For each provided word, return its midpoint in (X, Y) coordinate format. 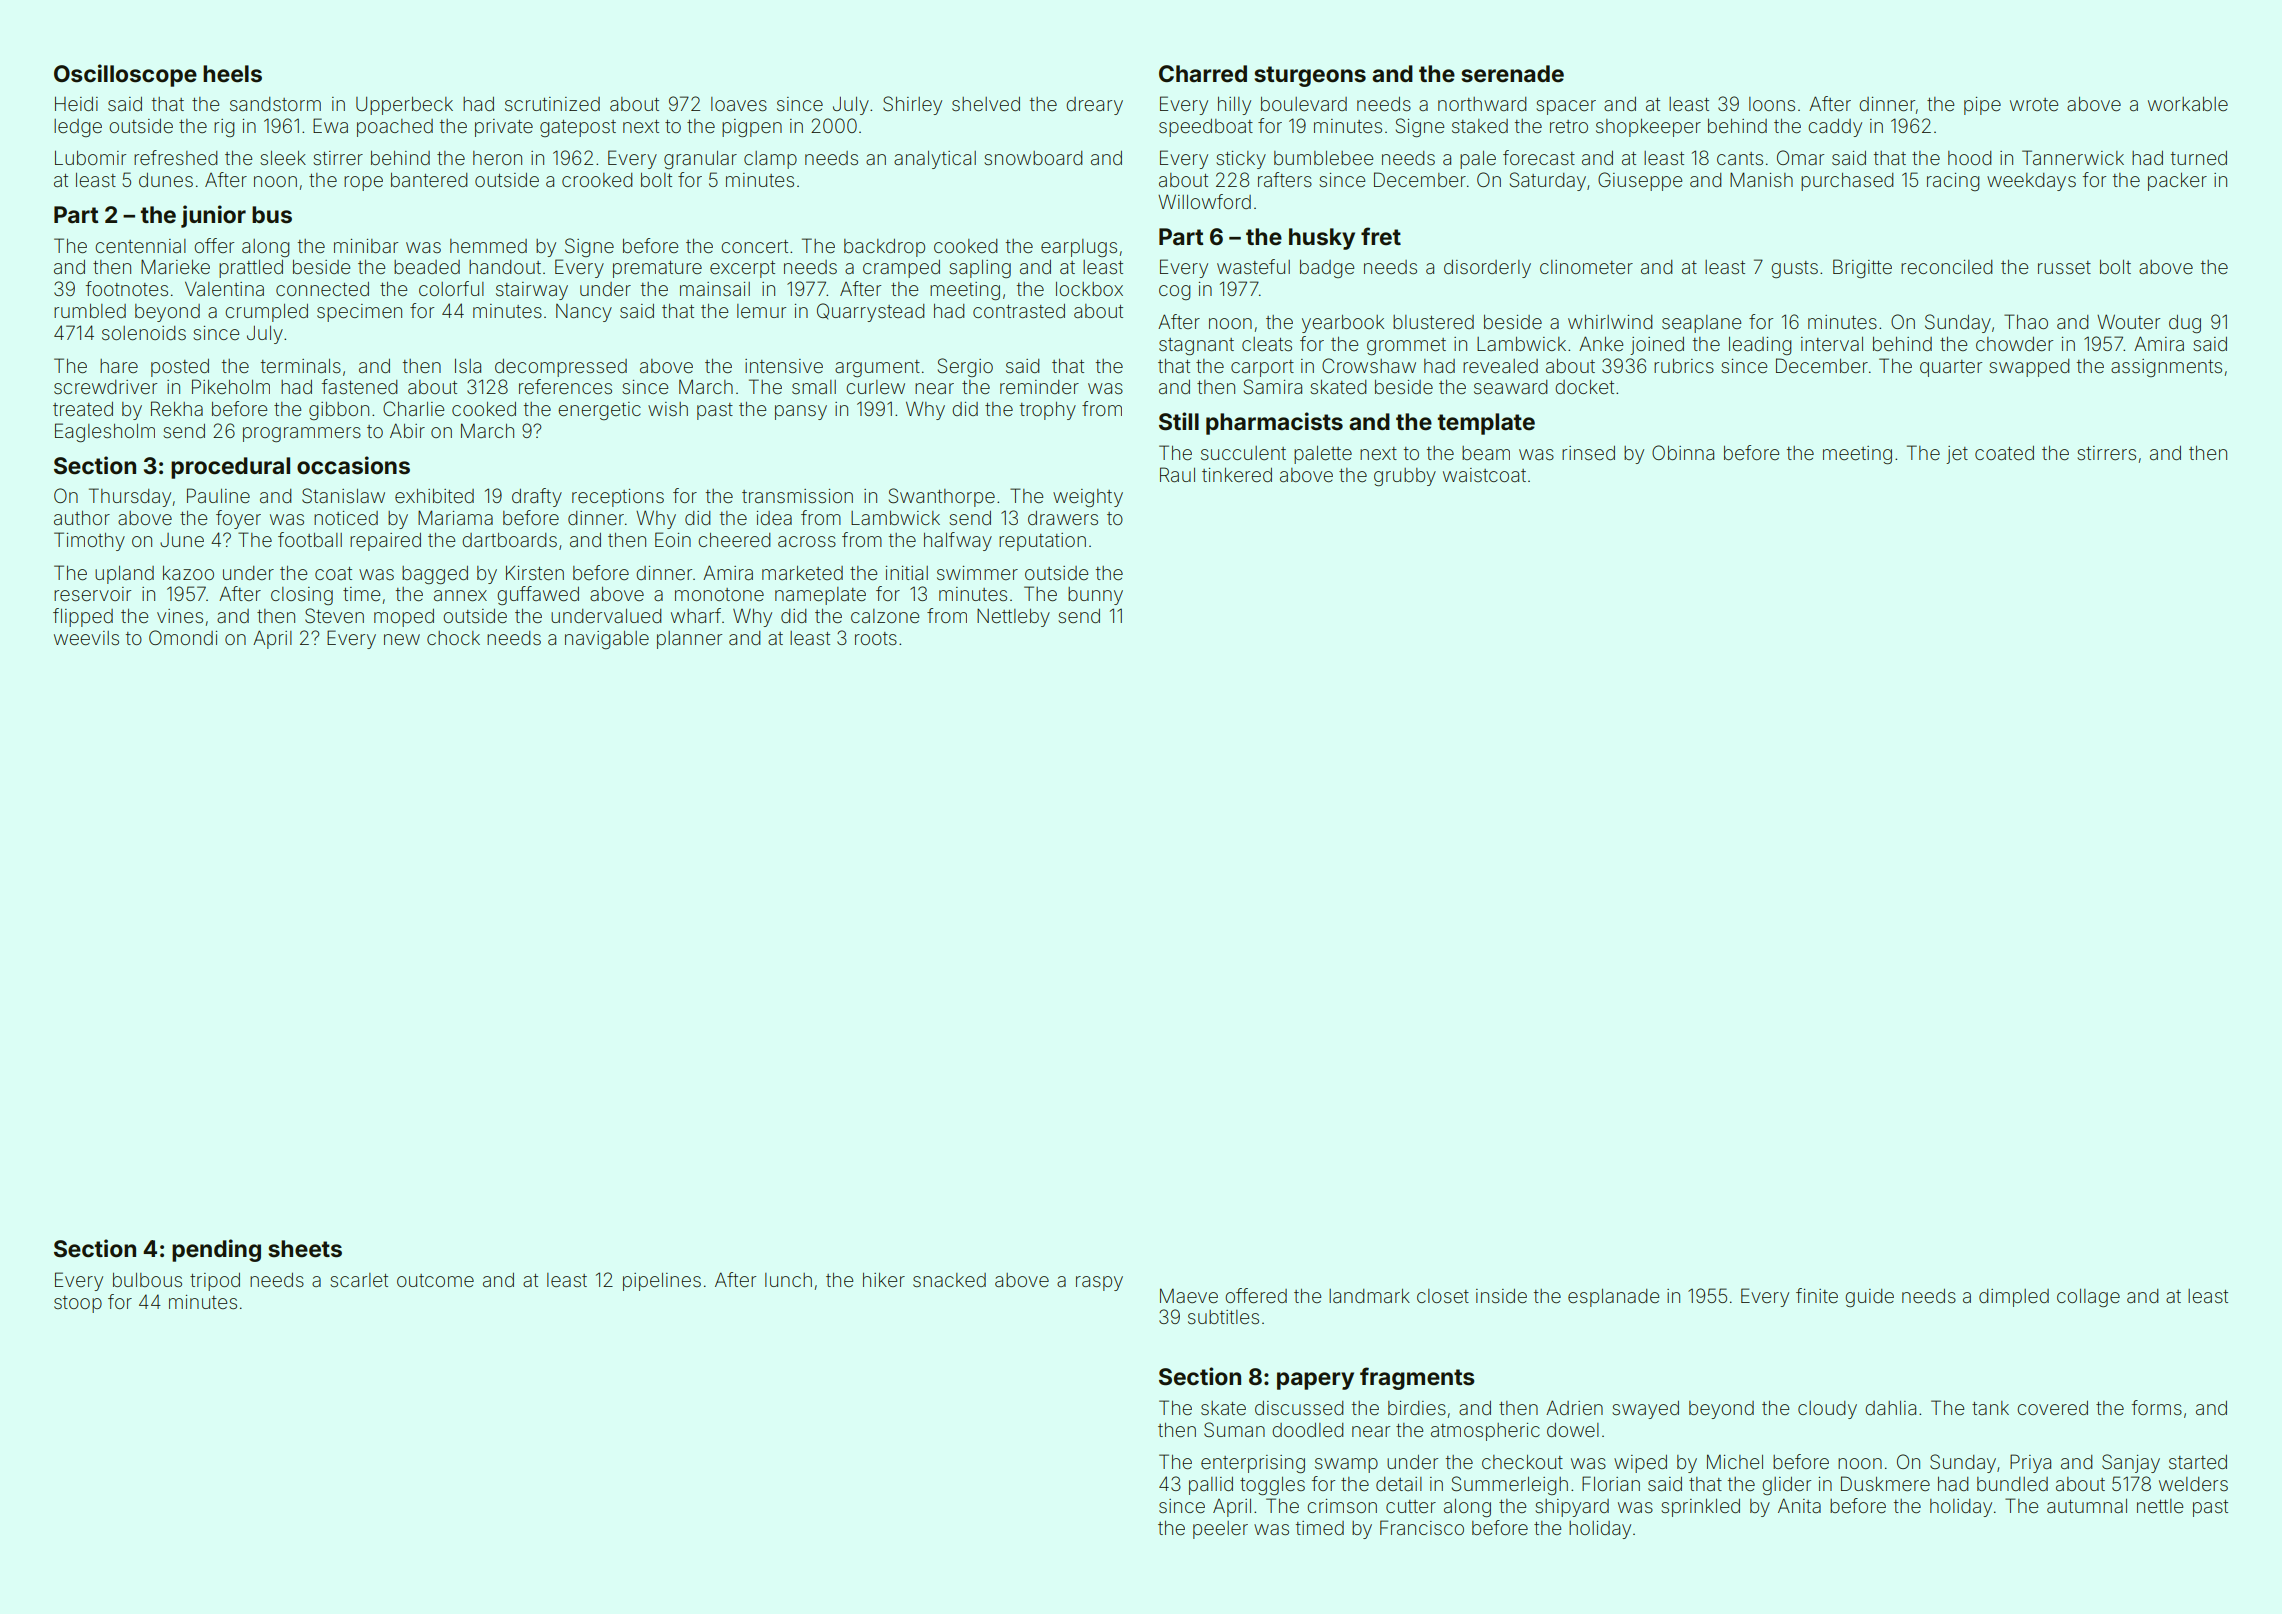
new (402, 639)
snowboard (1033, 158)
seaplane (1701, 324)
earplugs (1079, 248)
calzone (885, 616)
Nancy (584, 313)
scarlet (359, 1280)
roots (876, 638)
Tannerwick (2073, 157)
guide (1869, 1298)
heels (232, 74)
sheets (305, 1249)
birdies (1417, 1408)
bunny (1095, 596)
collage (2088, 1298)
